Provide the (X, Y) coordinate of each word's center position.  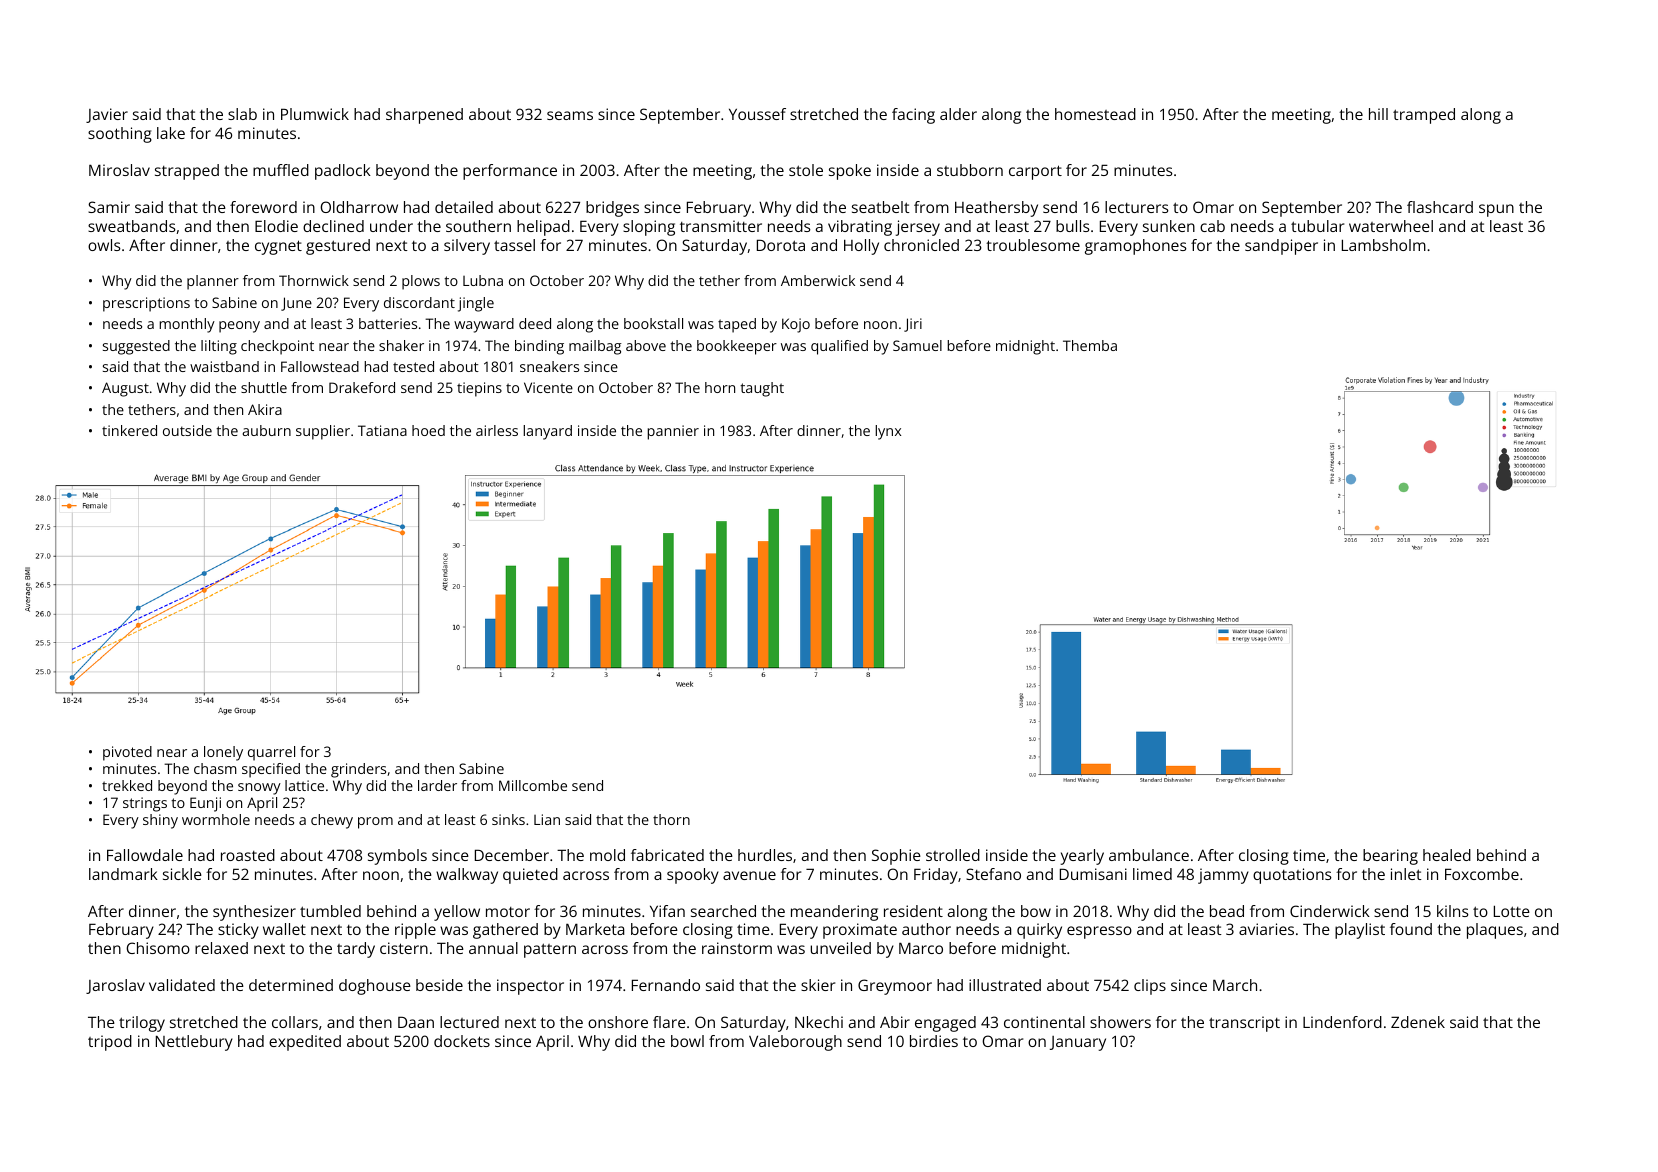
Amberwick (818, 280)
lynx (888, 432)
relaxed (221, 948)
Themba (1090, 345)
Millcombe (533, 785)
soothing (120, 135)
